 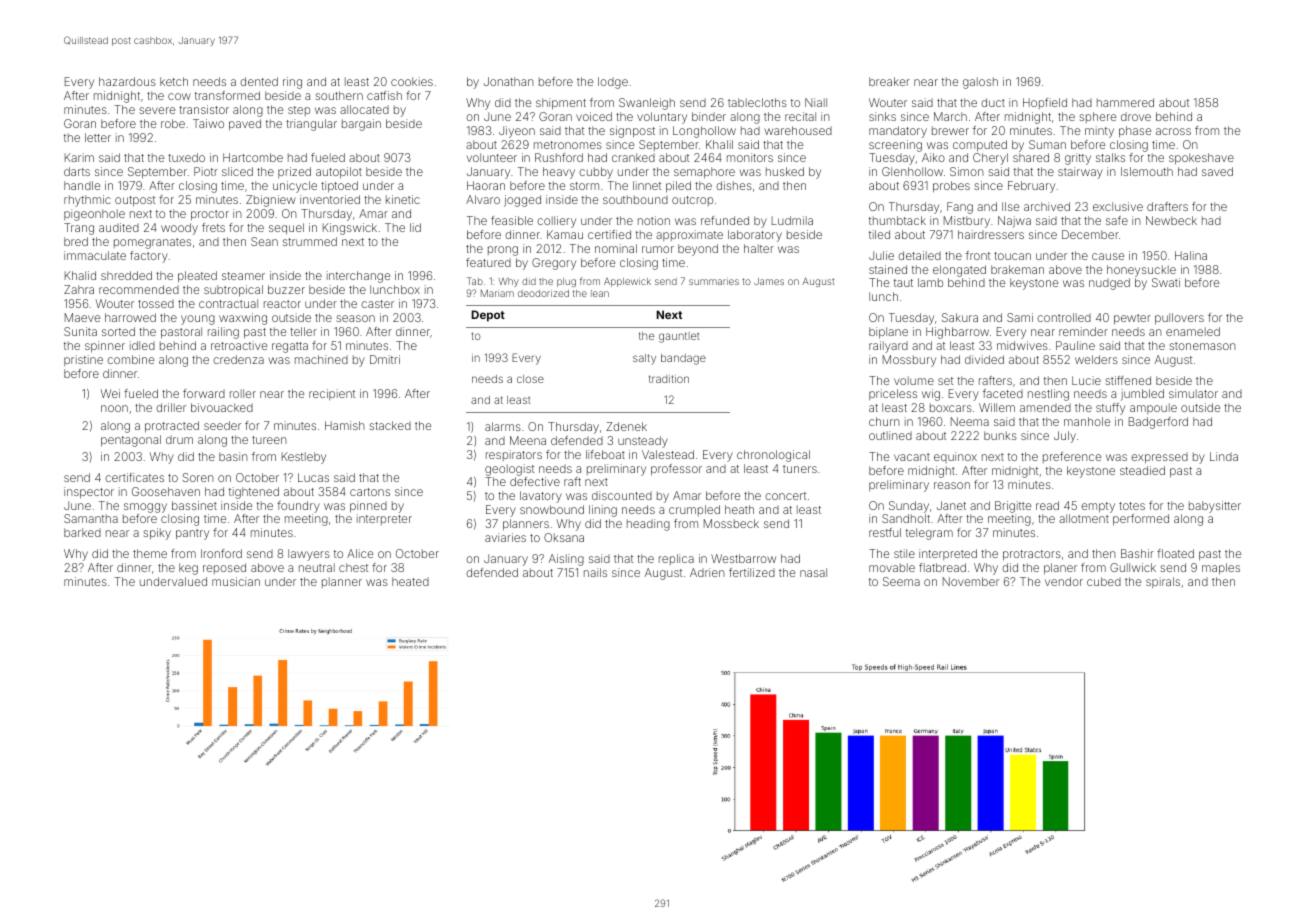 I want to click on babysitter, so click(x=1215, y=507).
